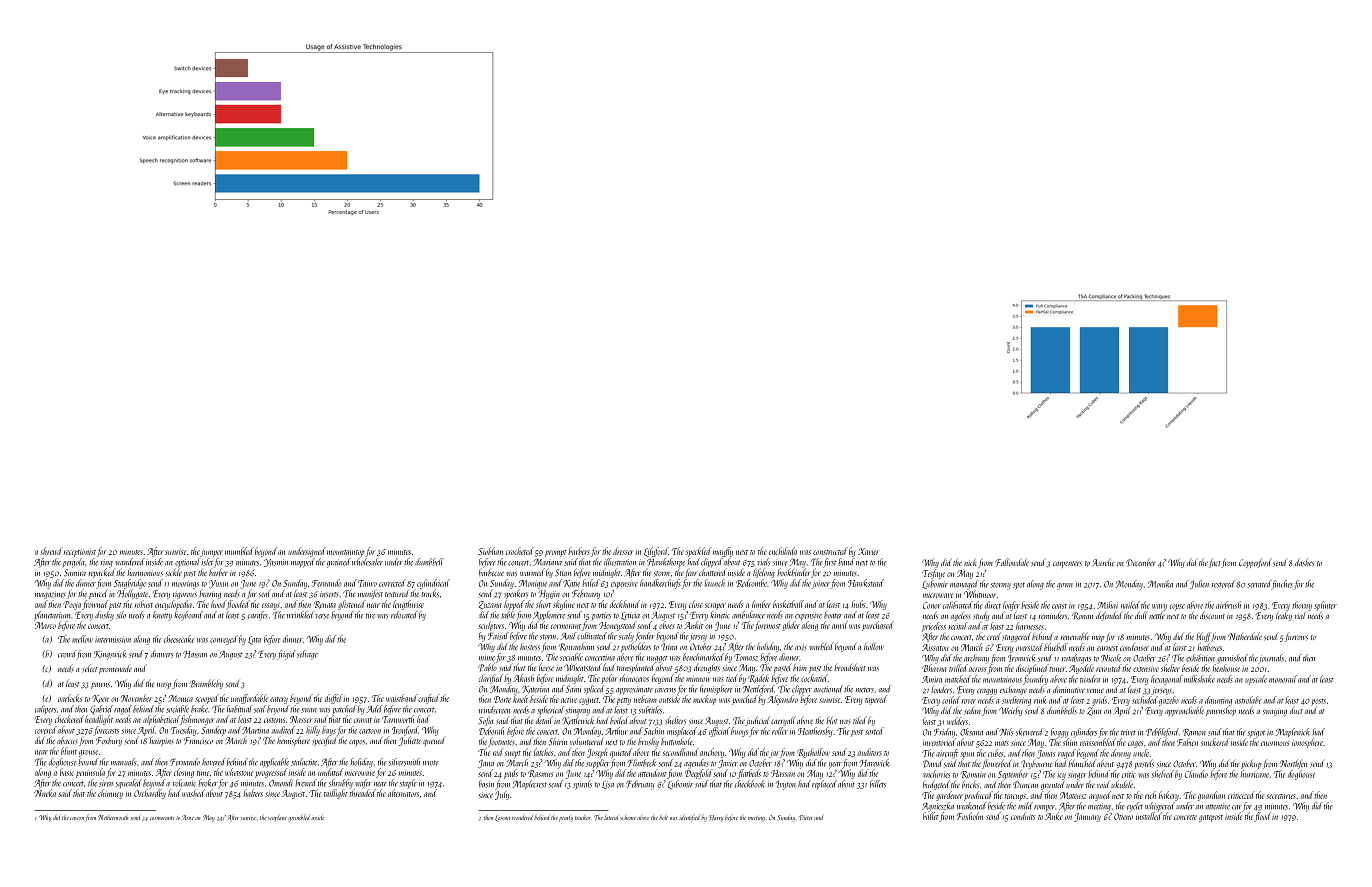 This page has height=887, width=1372. What do you see at coordinates (490, 551) in the page?
I see `Siobhan` at bounding box center [490, 551].
